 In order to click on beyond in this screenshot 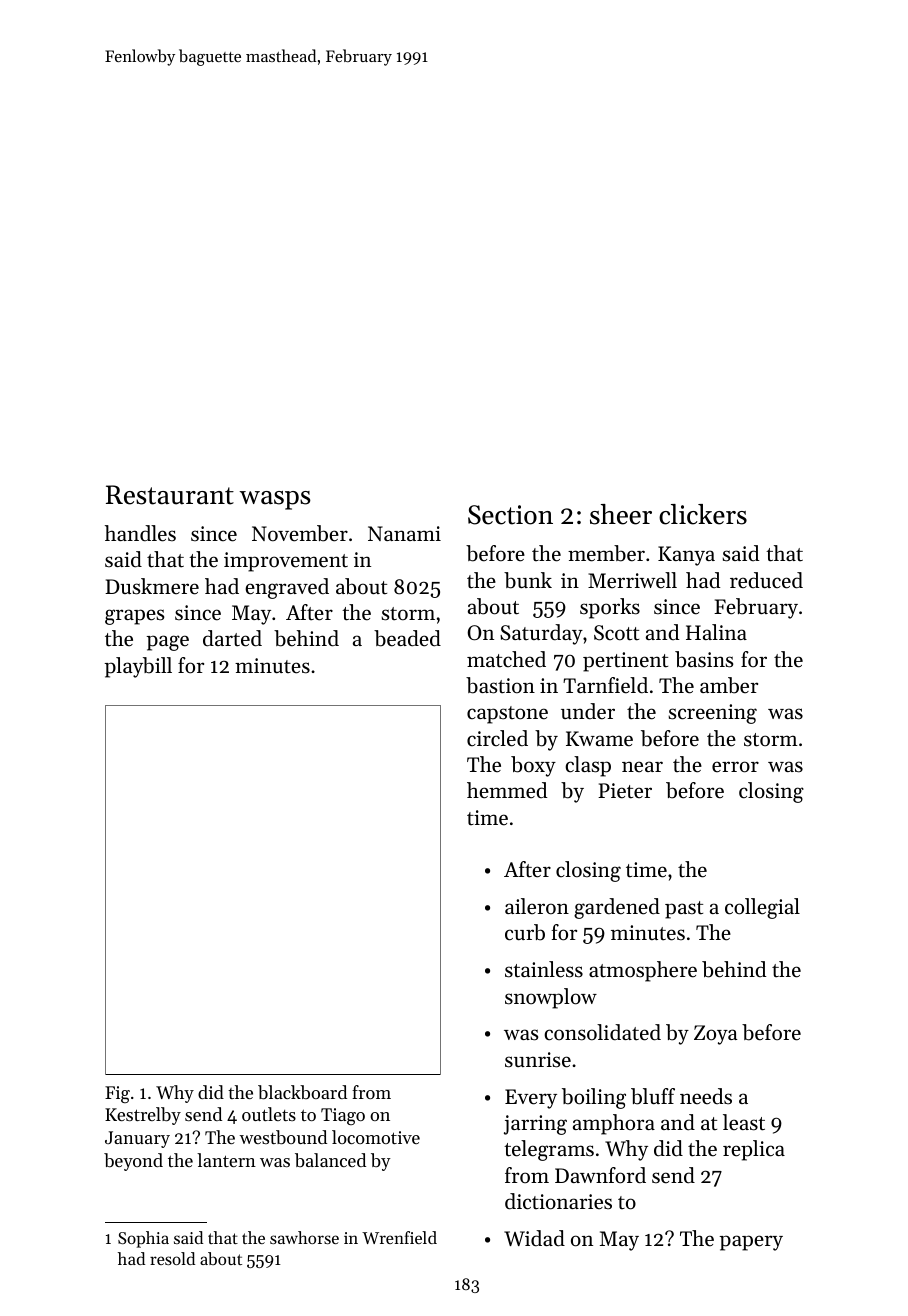, I will do `click(133, 1162)`.
